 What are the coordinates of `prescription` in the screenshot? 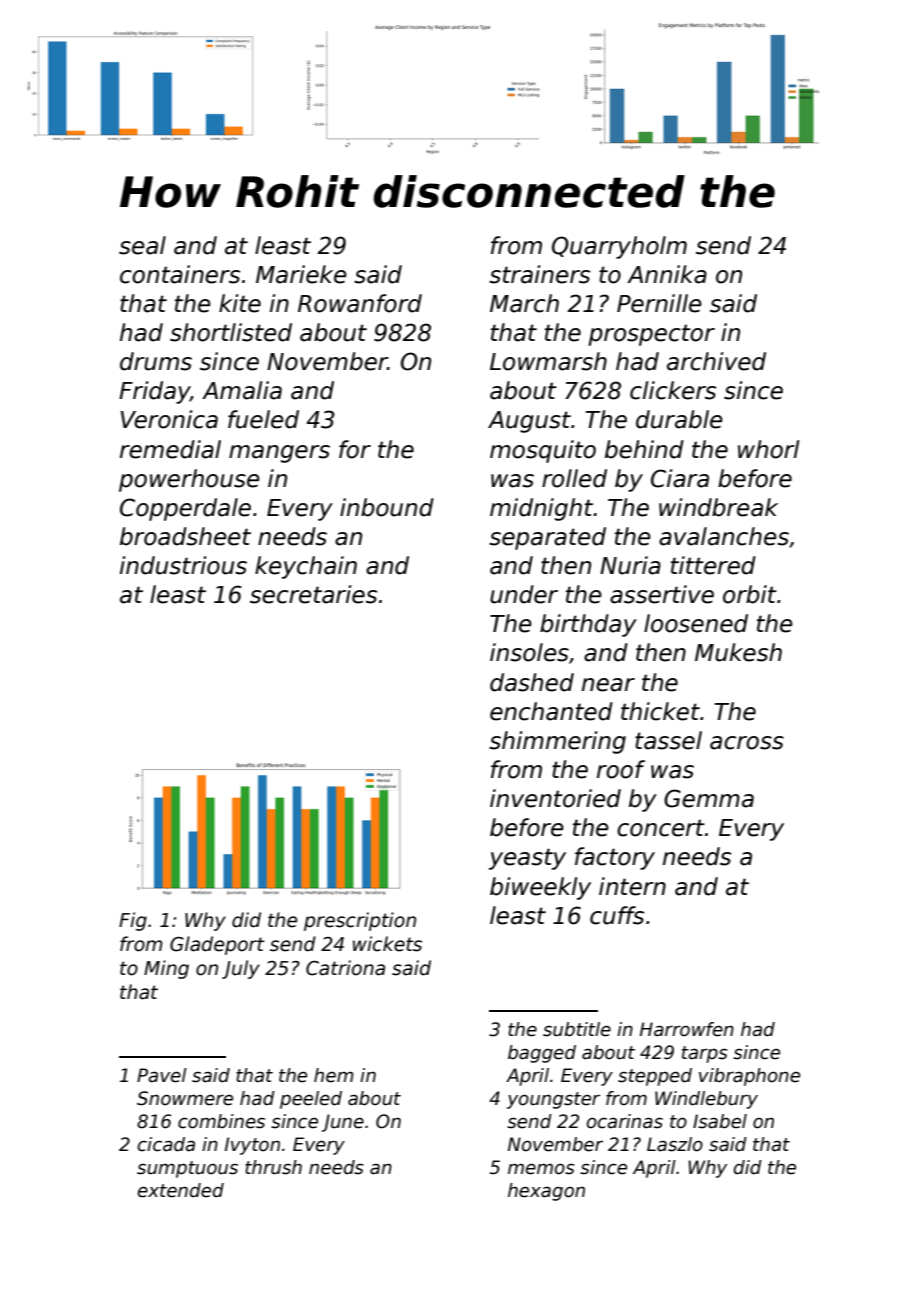 It's located at (360, 921).
